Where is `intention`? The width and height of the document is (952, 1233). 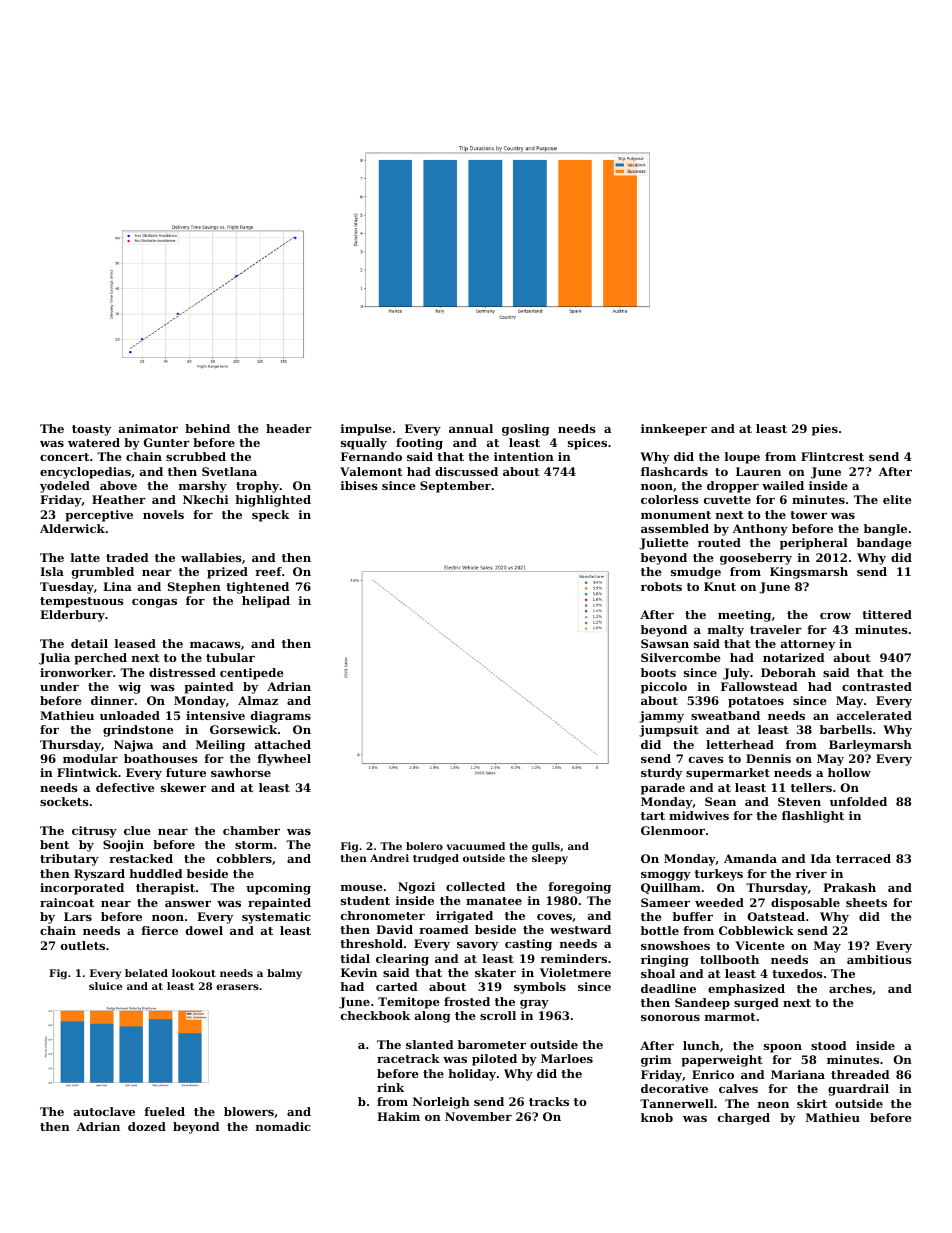 intention is located at coordinates (524, 456).
